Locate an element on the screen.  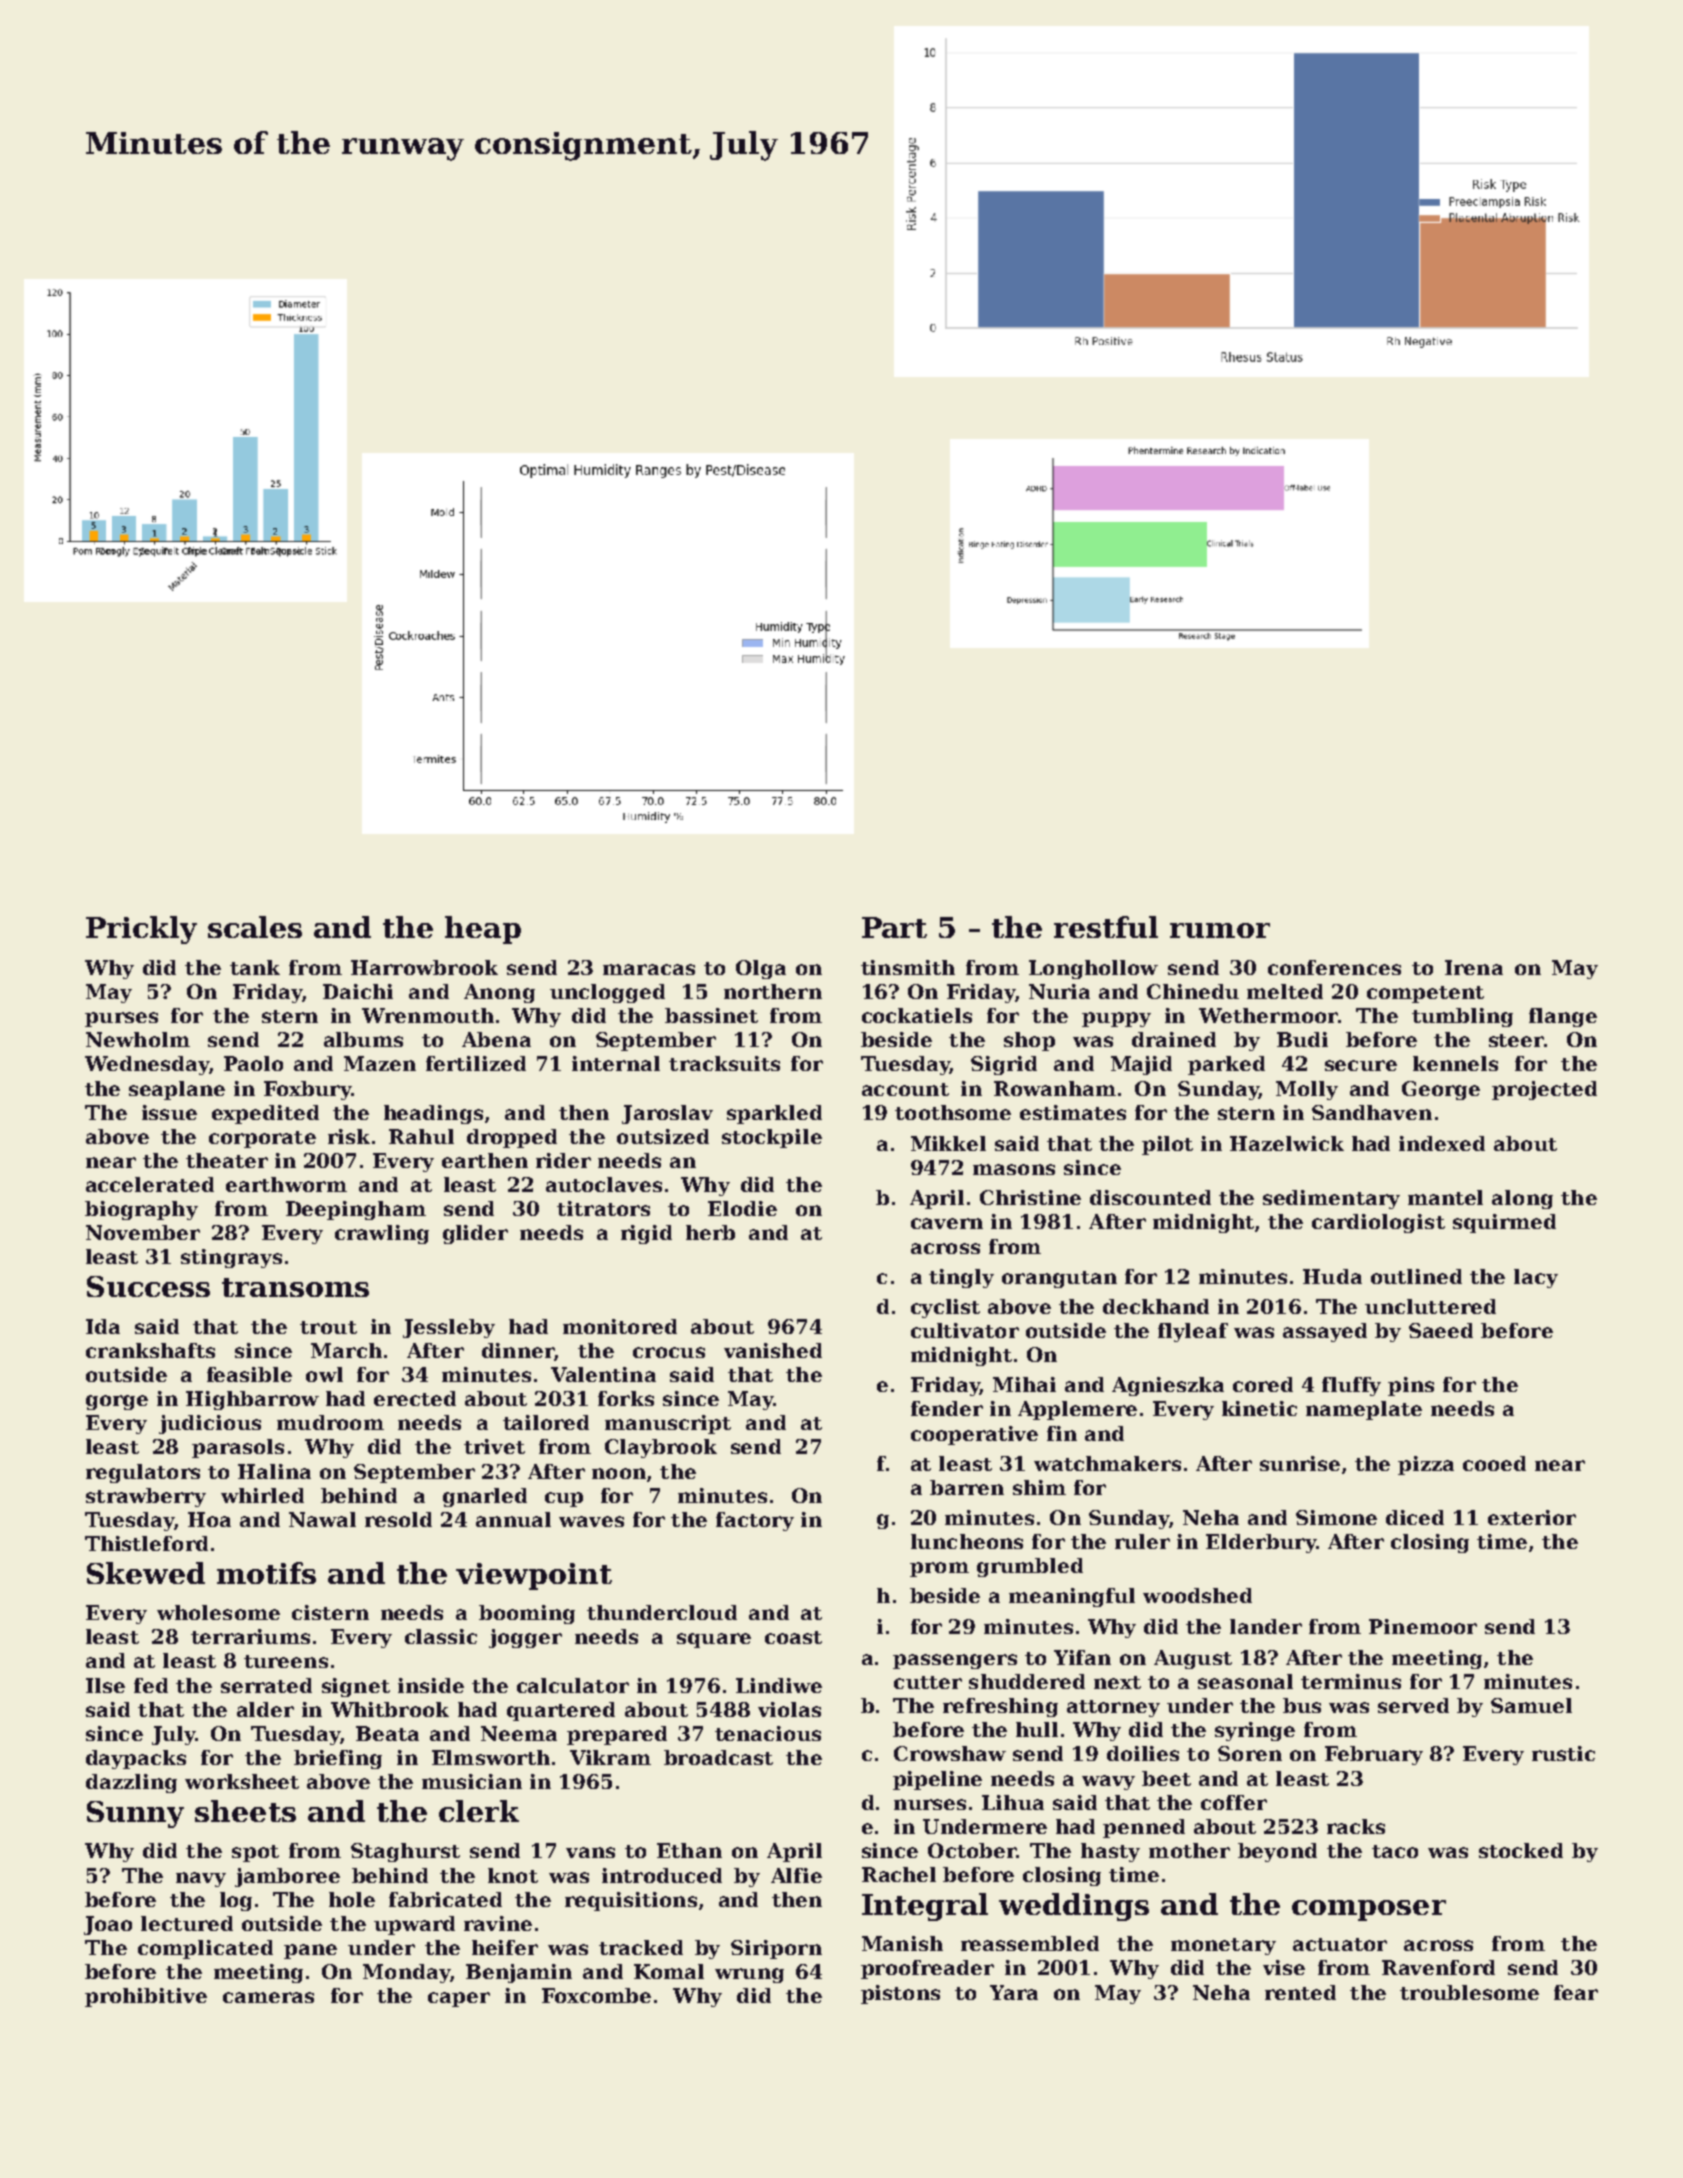
classic is located at coordinates (441, 1636).
